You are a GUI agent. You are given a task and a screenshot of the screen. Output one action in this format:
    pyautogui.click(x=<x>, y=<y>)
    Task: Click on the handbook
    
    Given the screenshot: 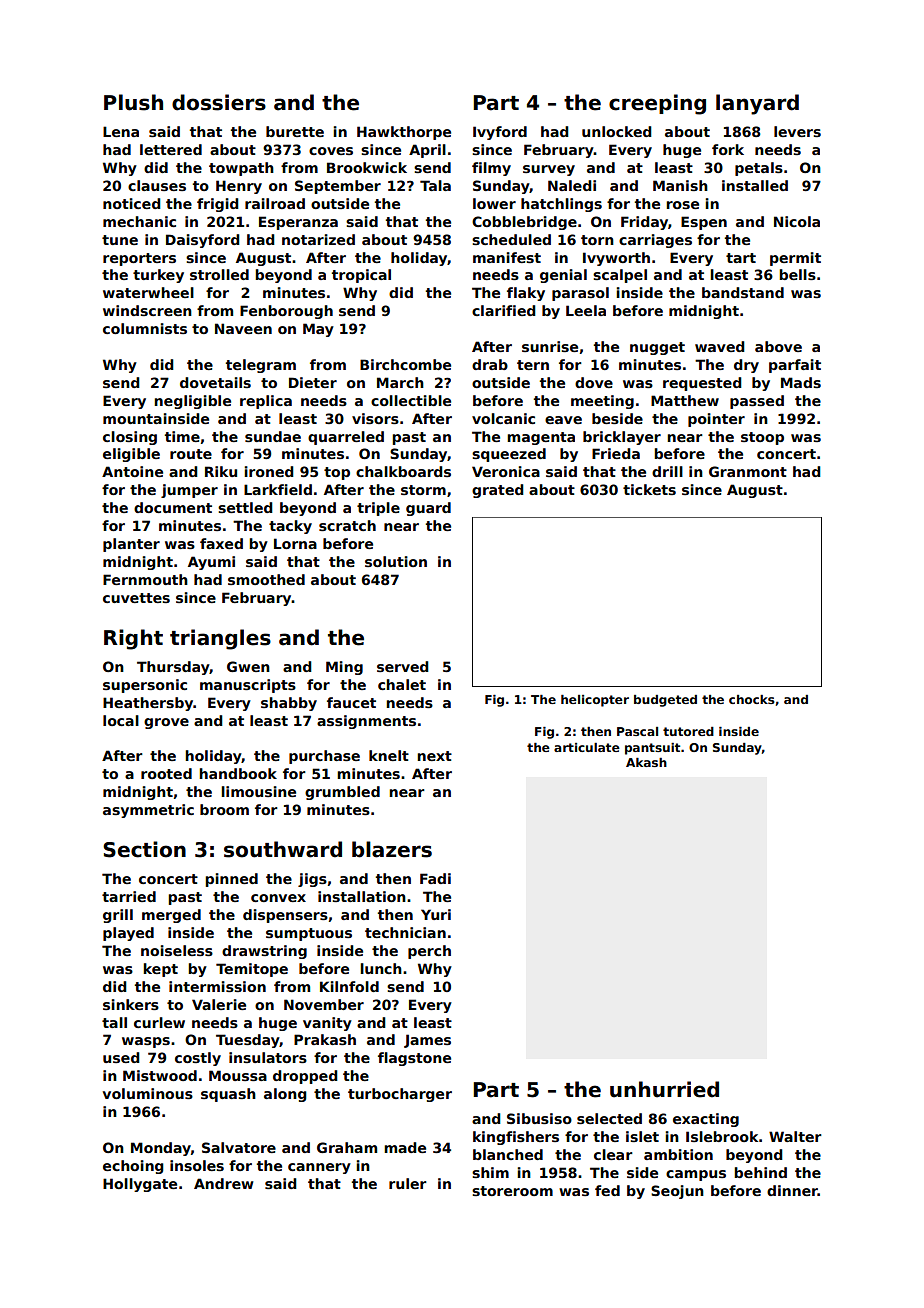 What is the action you would take?
    pyautogui.click(x=238, y=773)
